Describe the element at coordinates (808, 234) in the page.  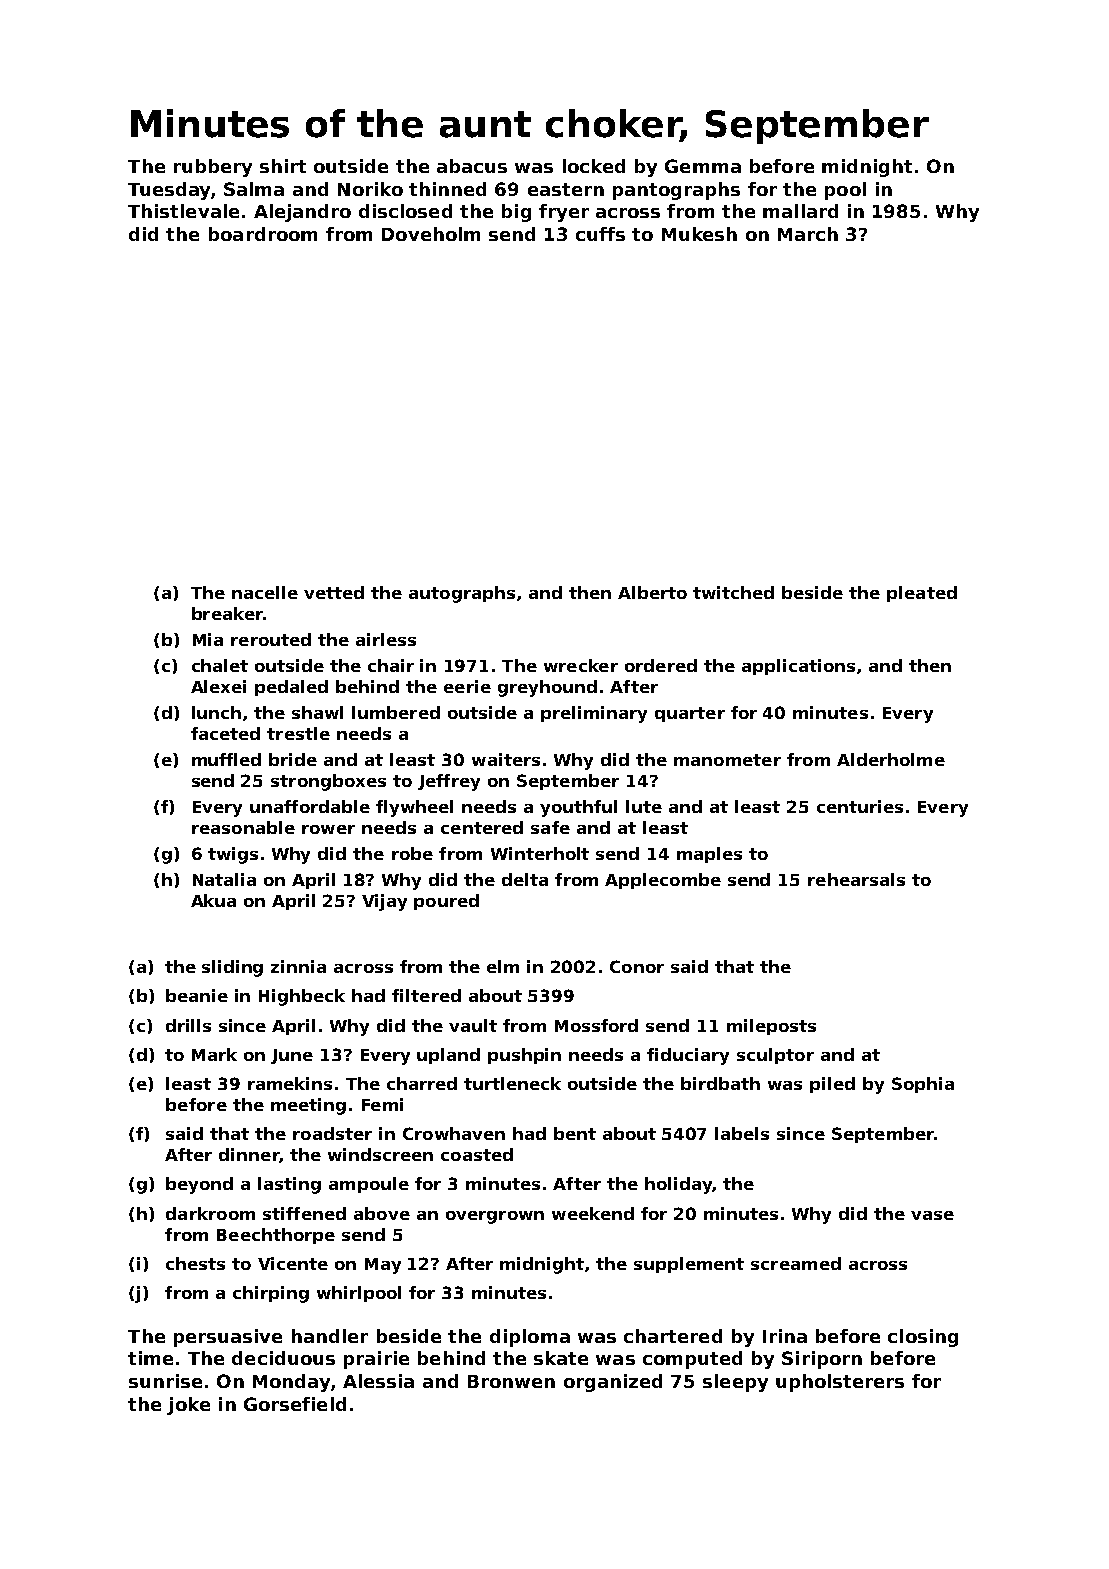
I see `March` at that location.
